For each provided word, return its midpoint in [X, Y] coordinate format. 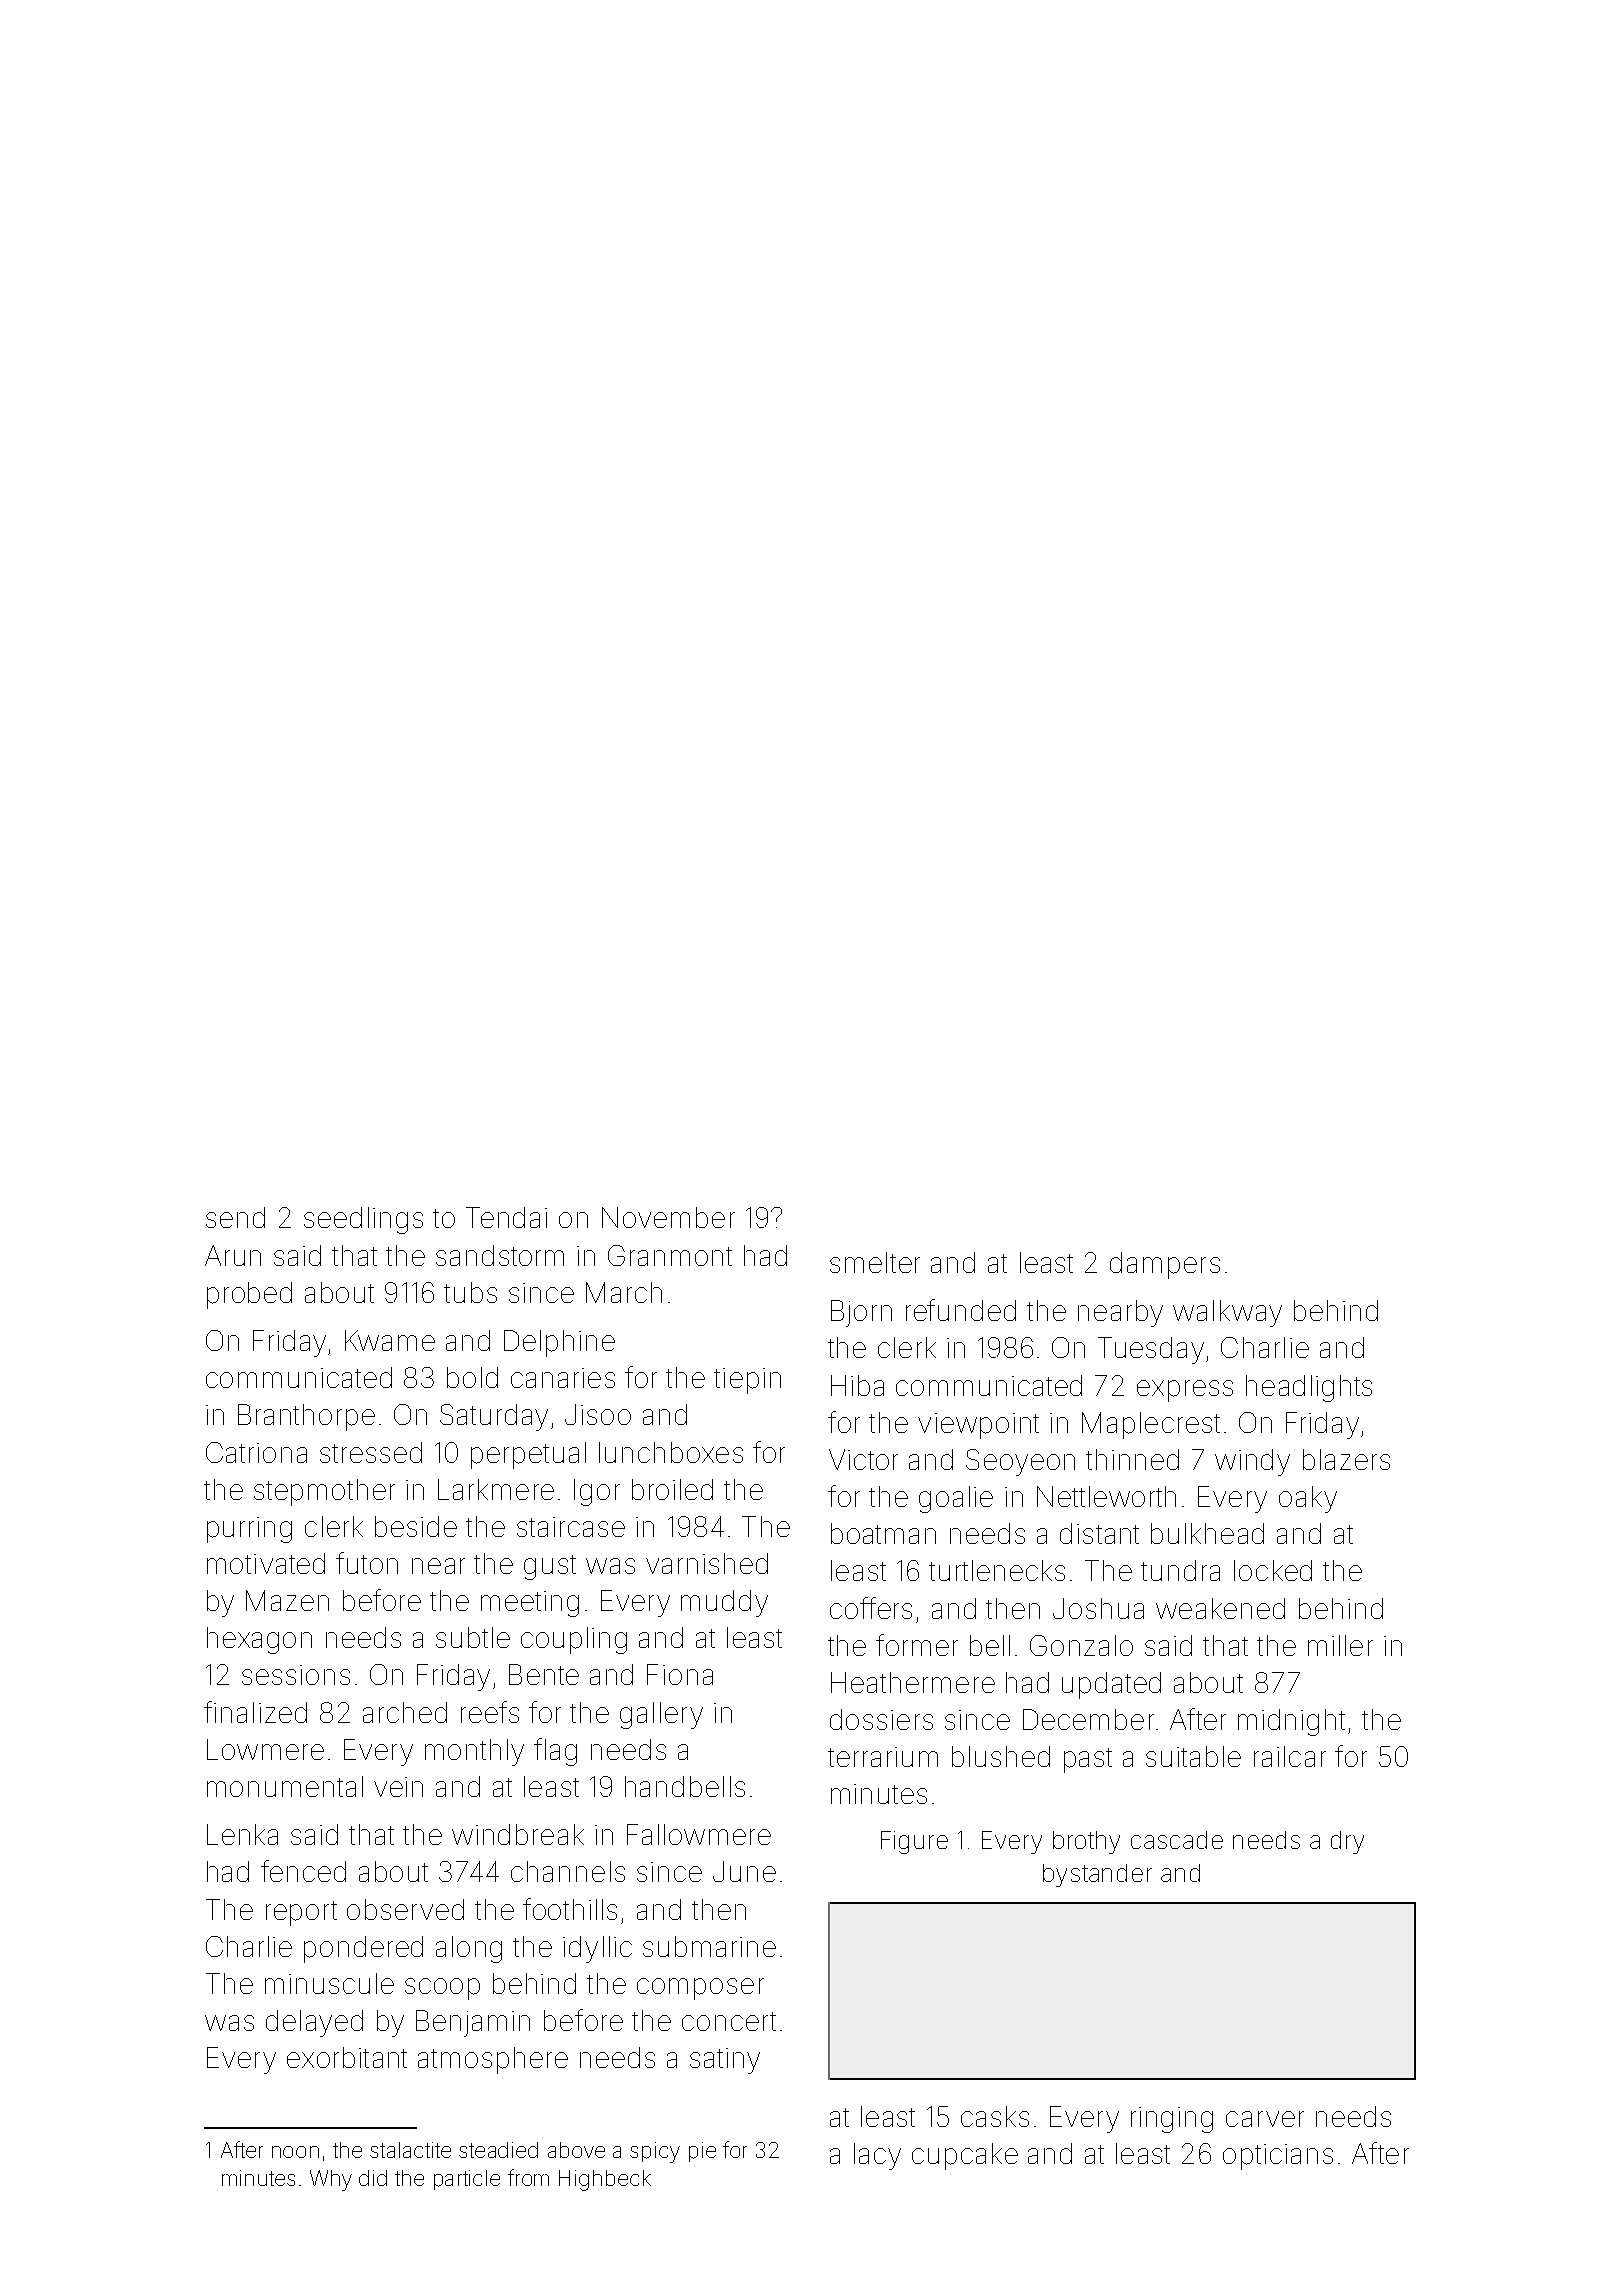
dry [1347, 1842]
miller [1340, 1645]
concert [729, 2021]
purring [249, 1530]
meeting [530, 1604]
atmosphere [493, 2060]
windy [1252, 1462]
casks [995, 2116]
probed [249, 1295]
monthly [474, 1752]
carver [1265, 2119]
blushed [1001, 1756]
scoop [442, 1989]
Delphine [559, 1343]
